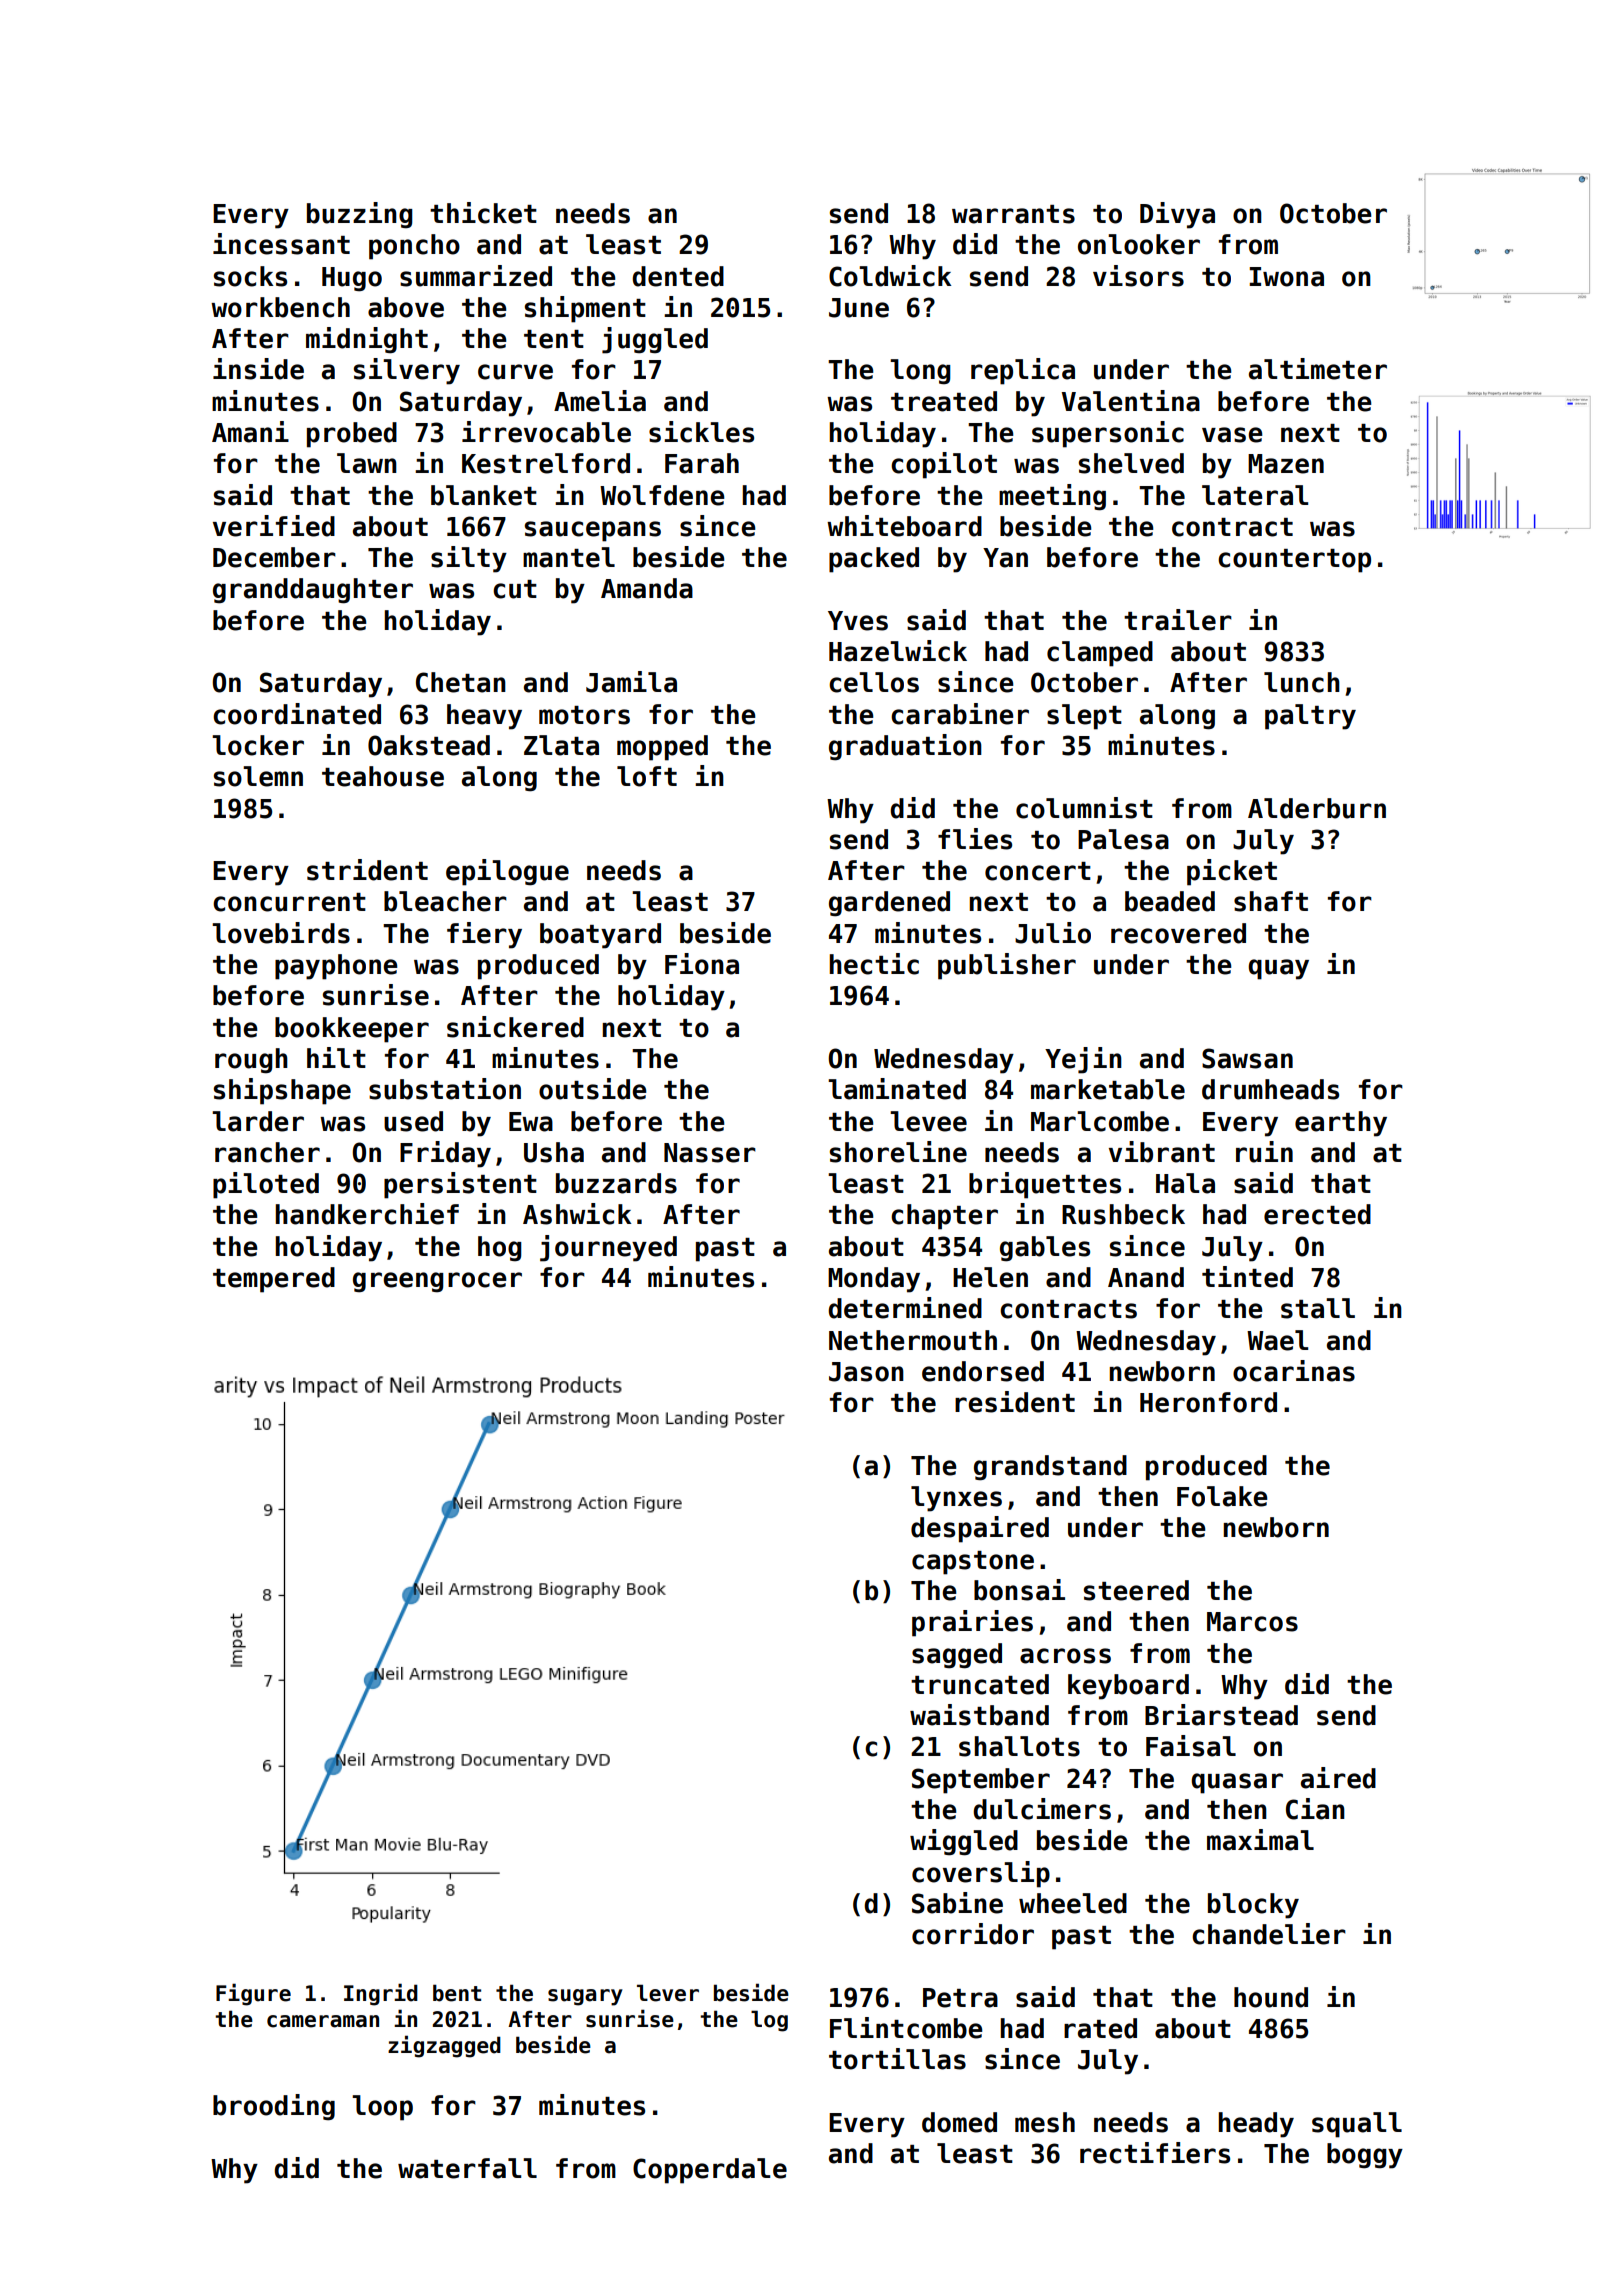 The image size is (1620, 2292). Describe the element at coordinates (1255, 495) in the screenshot. I see `lateral` at that location.
